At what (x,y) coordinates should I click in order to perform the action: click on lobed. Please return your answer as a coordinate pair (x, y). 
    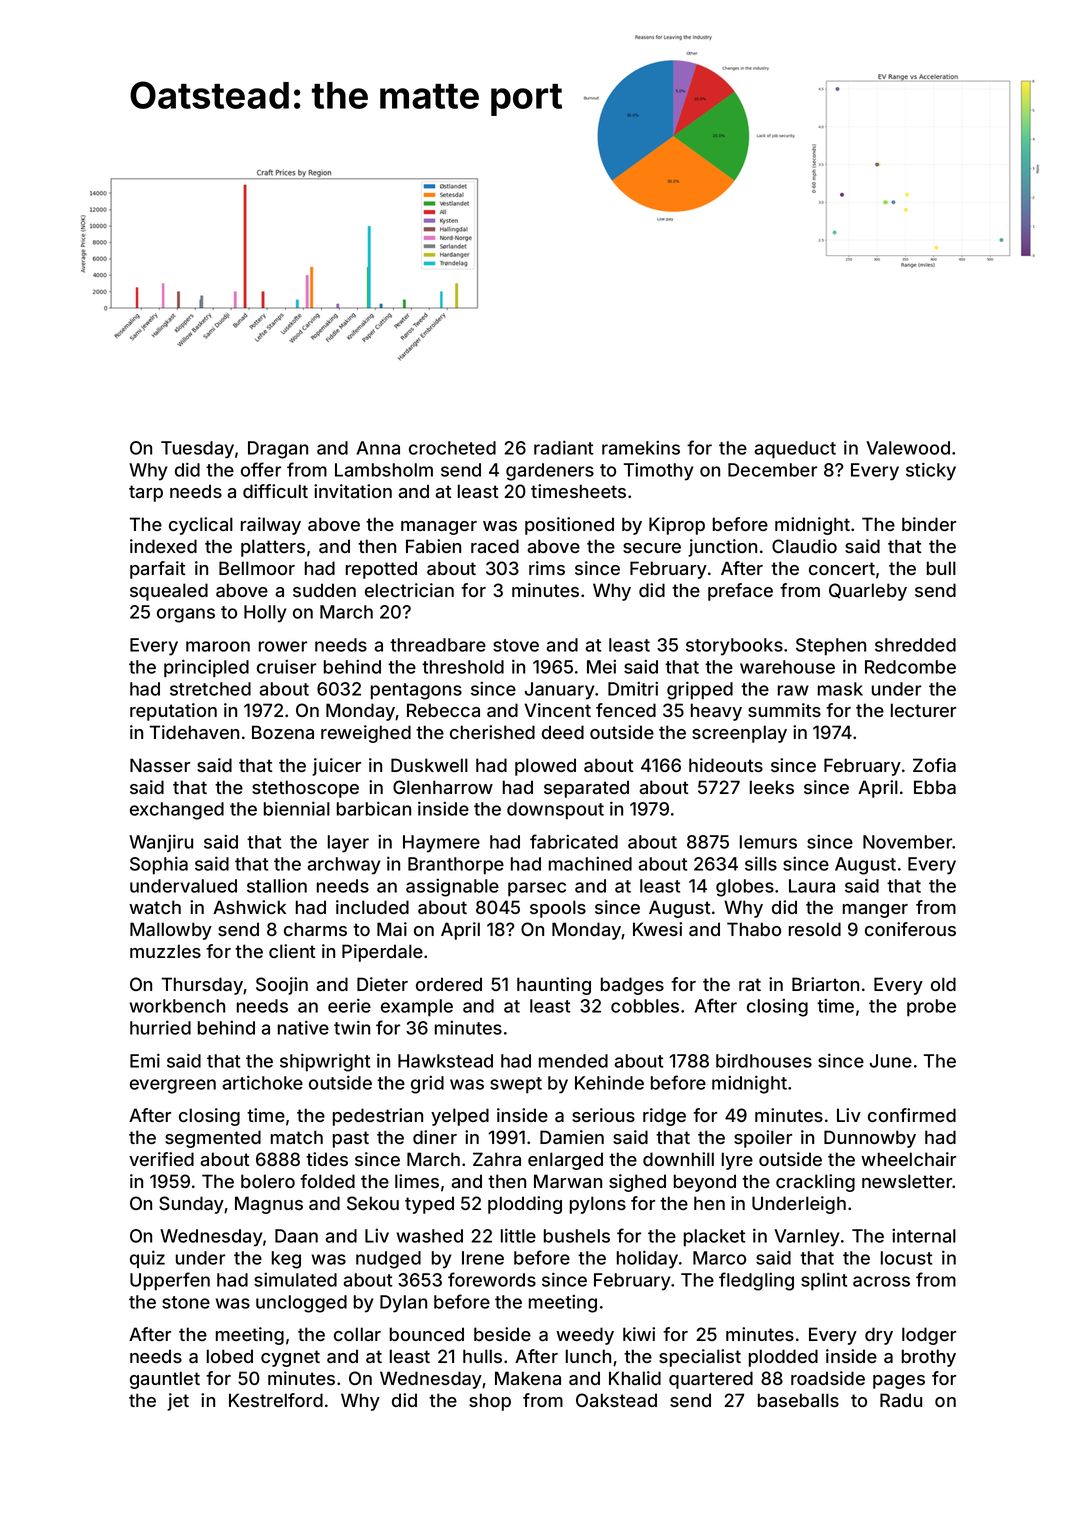
    Looking at the image, I should click on (230, 1356).
